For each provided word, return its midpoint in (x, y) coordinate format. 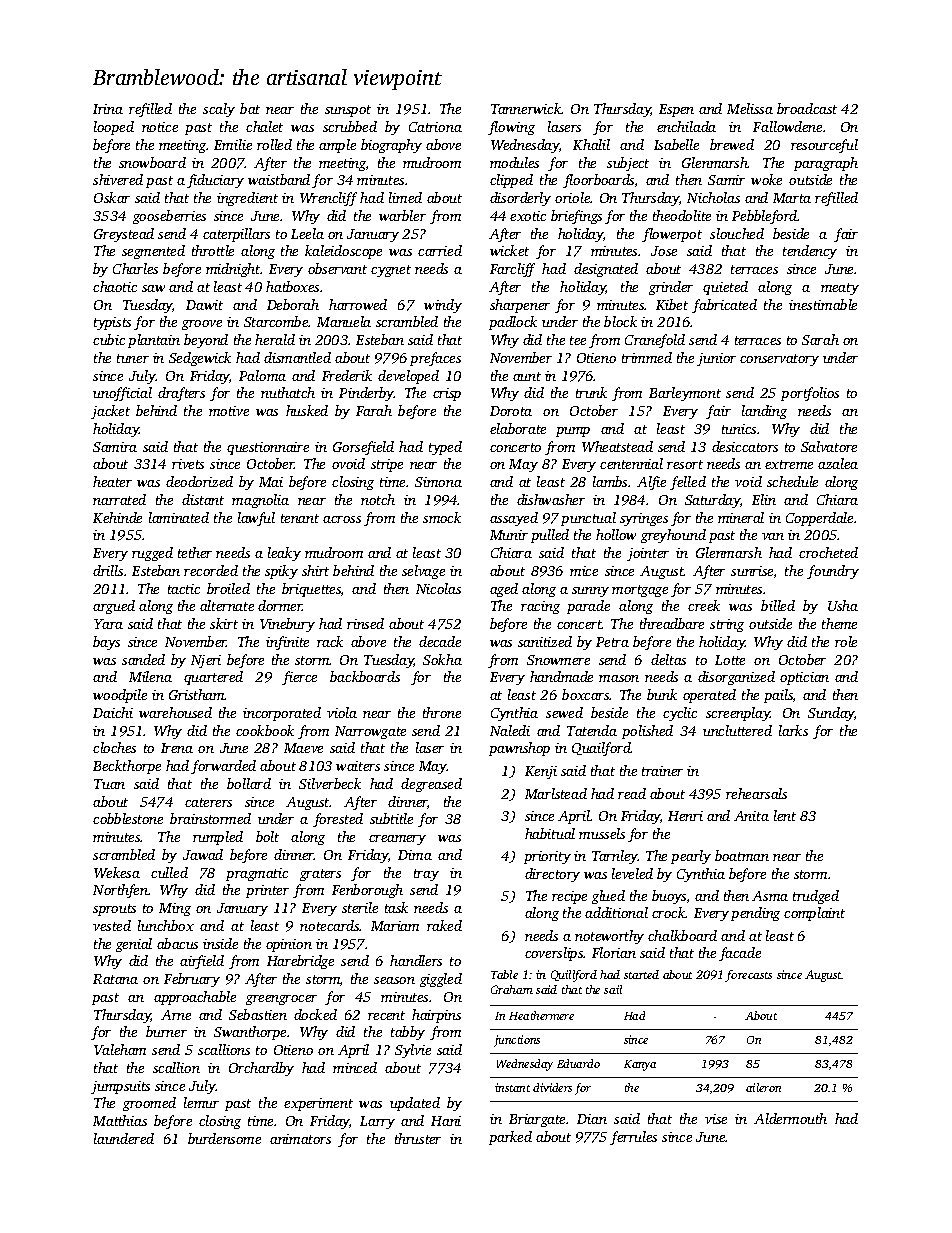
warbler (402, 215)
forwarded (223, 767)
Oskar (112, 197)
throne (442, 712)
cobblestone (128, 818)
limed (405, 197)
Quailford (601, 749)
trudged (816, 897)
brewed (732, 144)
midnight (233, 270)
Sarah (820, 339)
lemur (201, 1102)
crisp (447, 394)
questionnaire (268, 448)
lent (785, 815)
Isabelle (676, 144)
